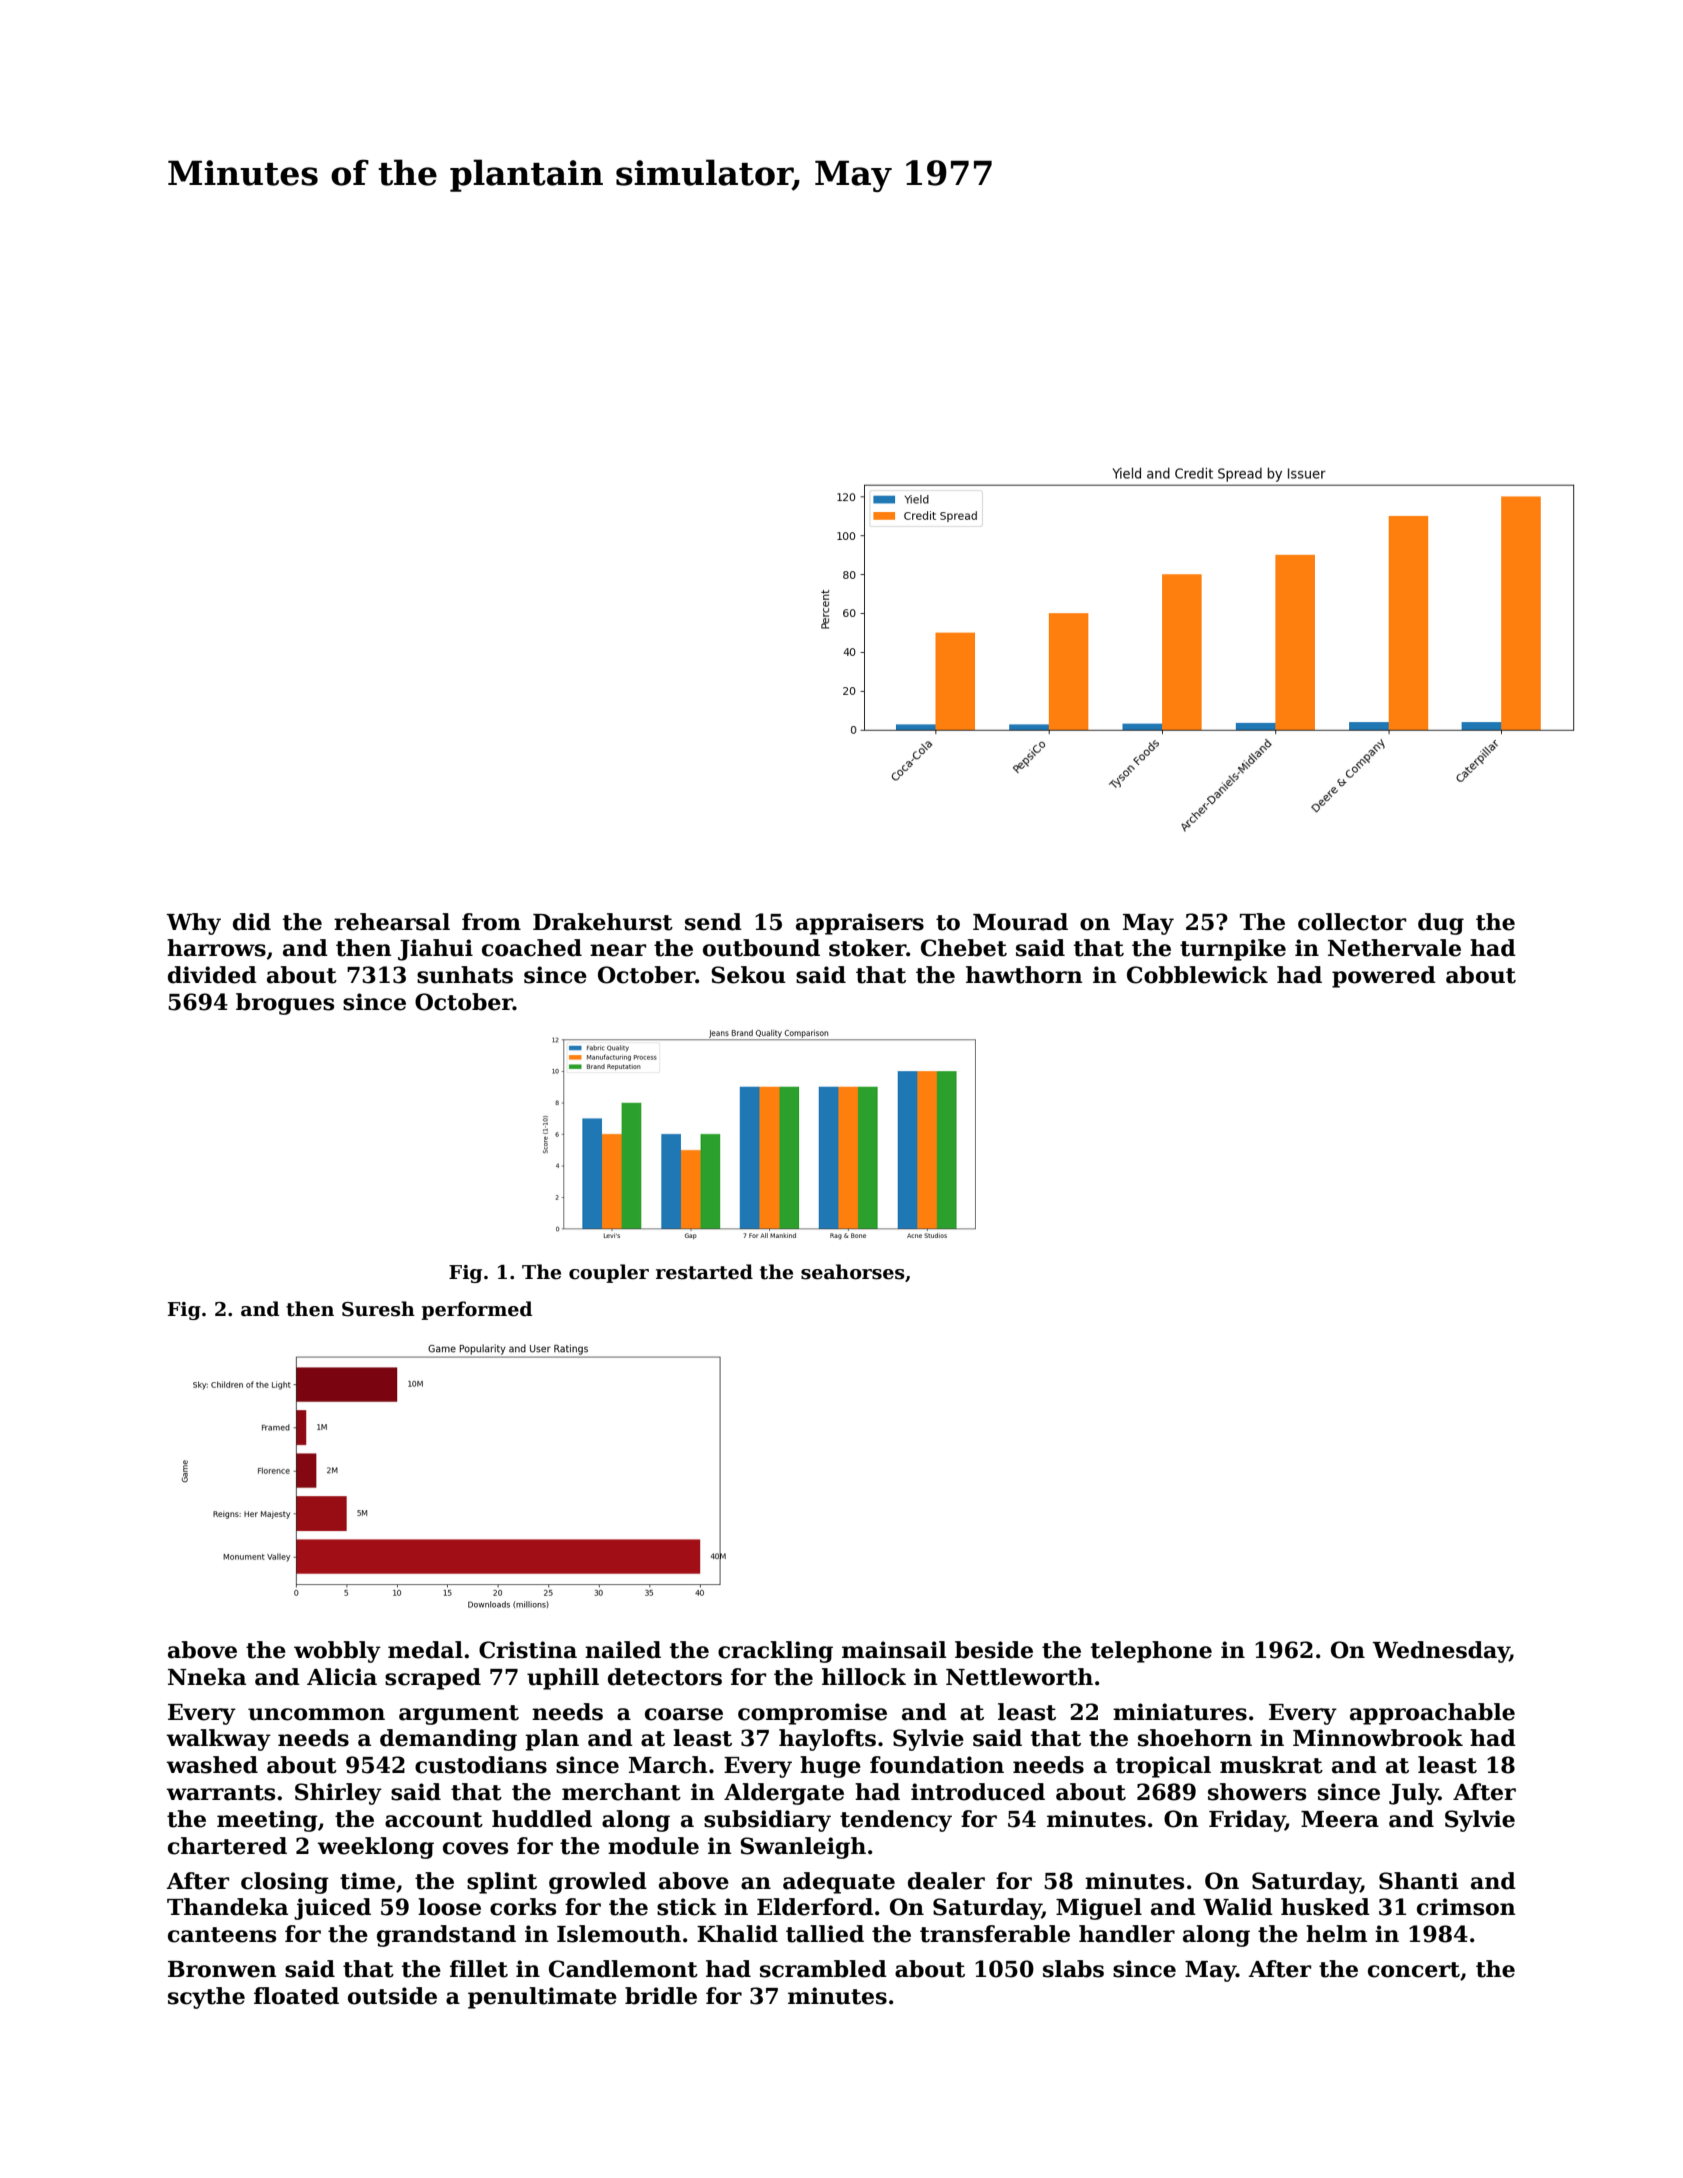 This screenshot has height=2178, width=1683. I want to click on appraisers, so click(860, 924).
